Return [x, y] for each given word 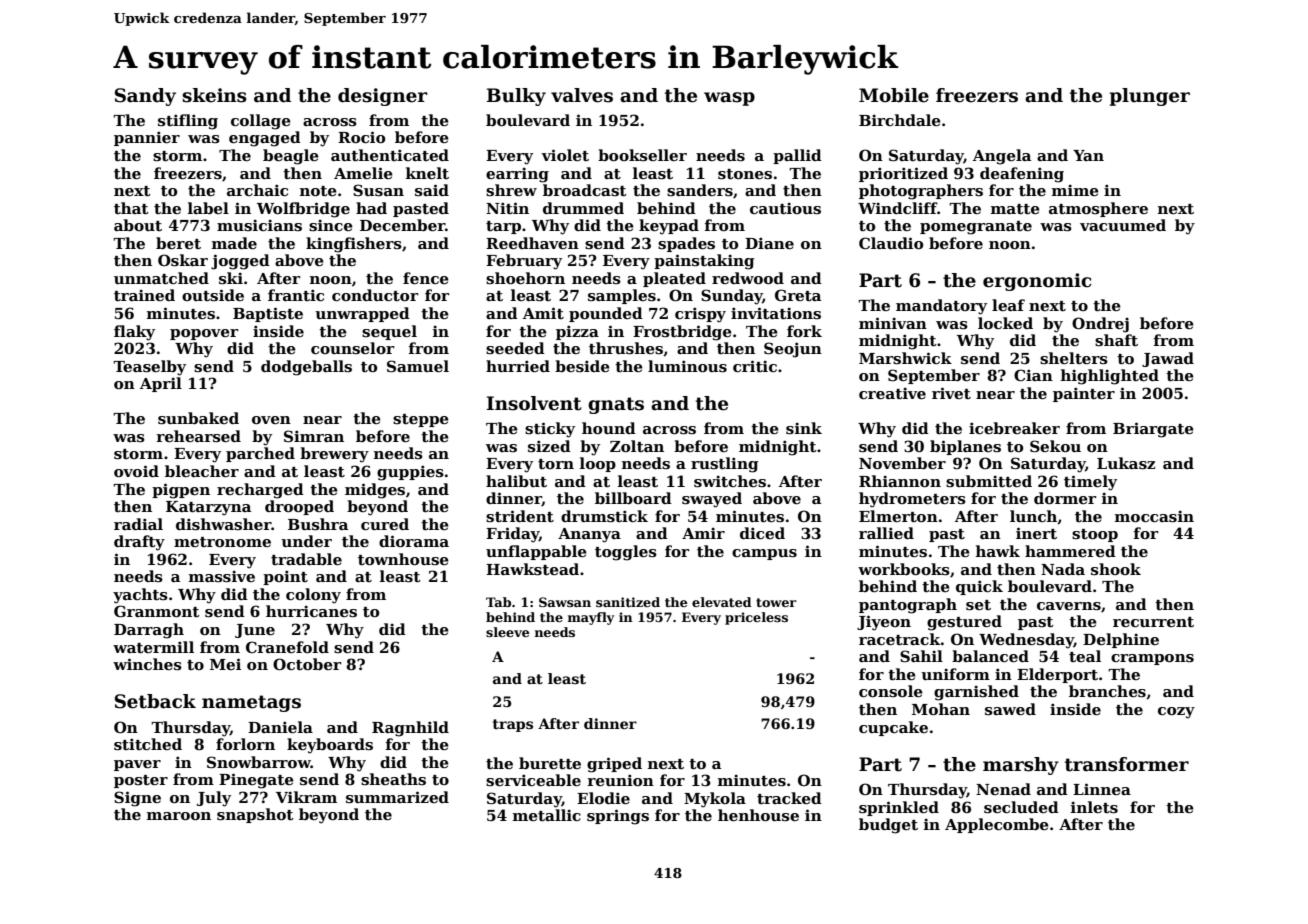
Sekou [1055, 446]
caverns [1069, 606]
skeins [214, 95]
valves [582, 95]
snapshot [255, 815]
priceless [756, 618]
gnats [616, 405]
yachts [140, 596]
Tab [498, 602]
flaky [134, 333]
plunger [1150, 97]
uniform [955, 674]
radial [138, 524]
